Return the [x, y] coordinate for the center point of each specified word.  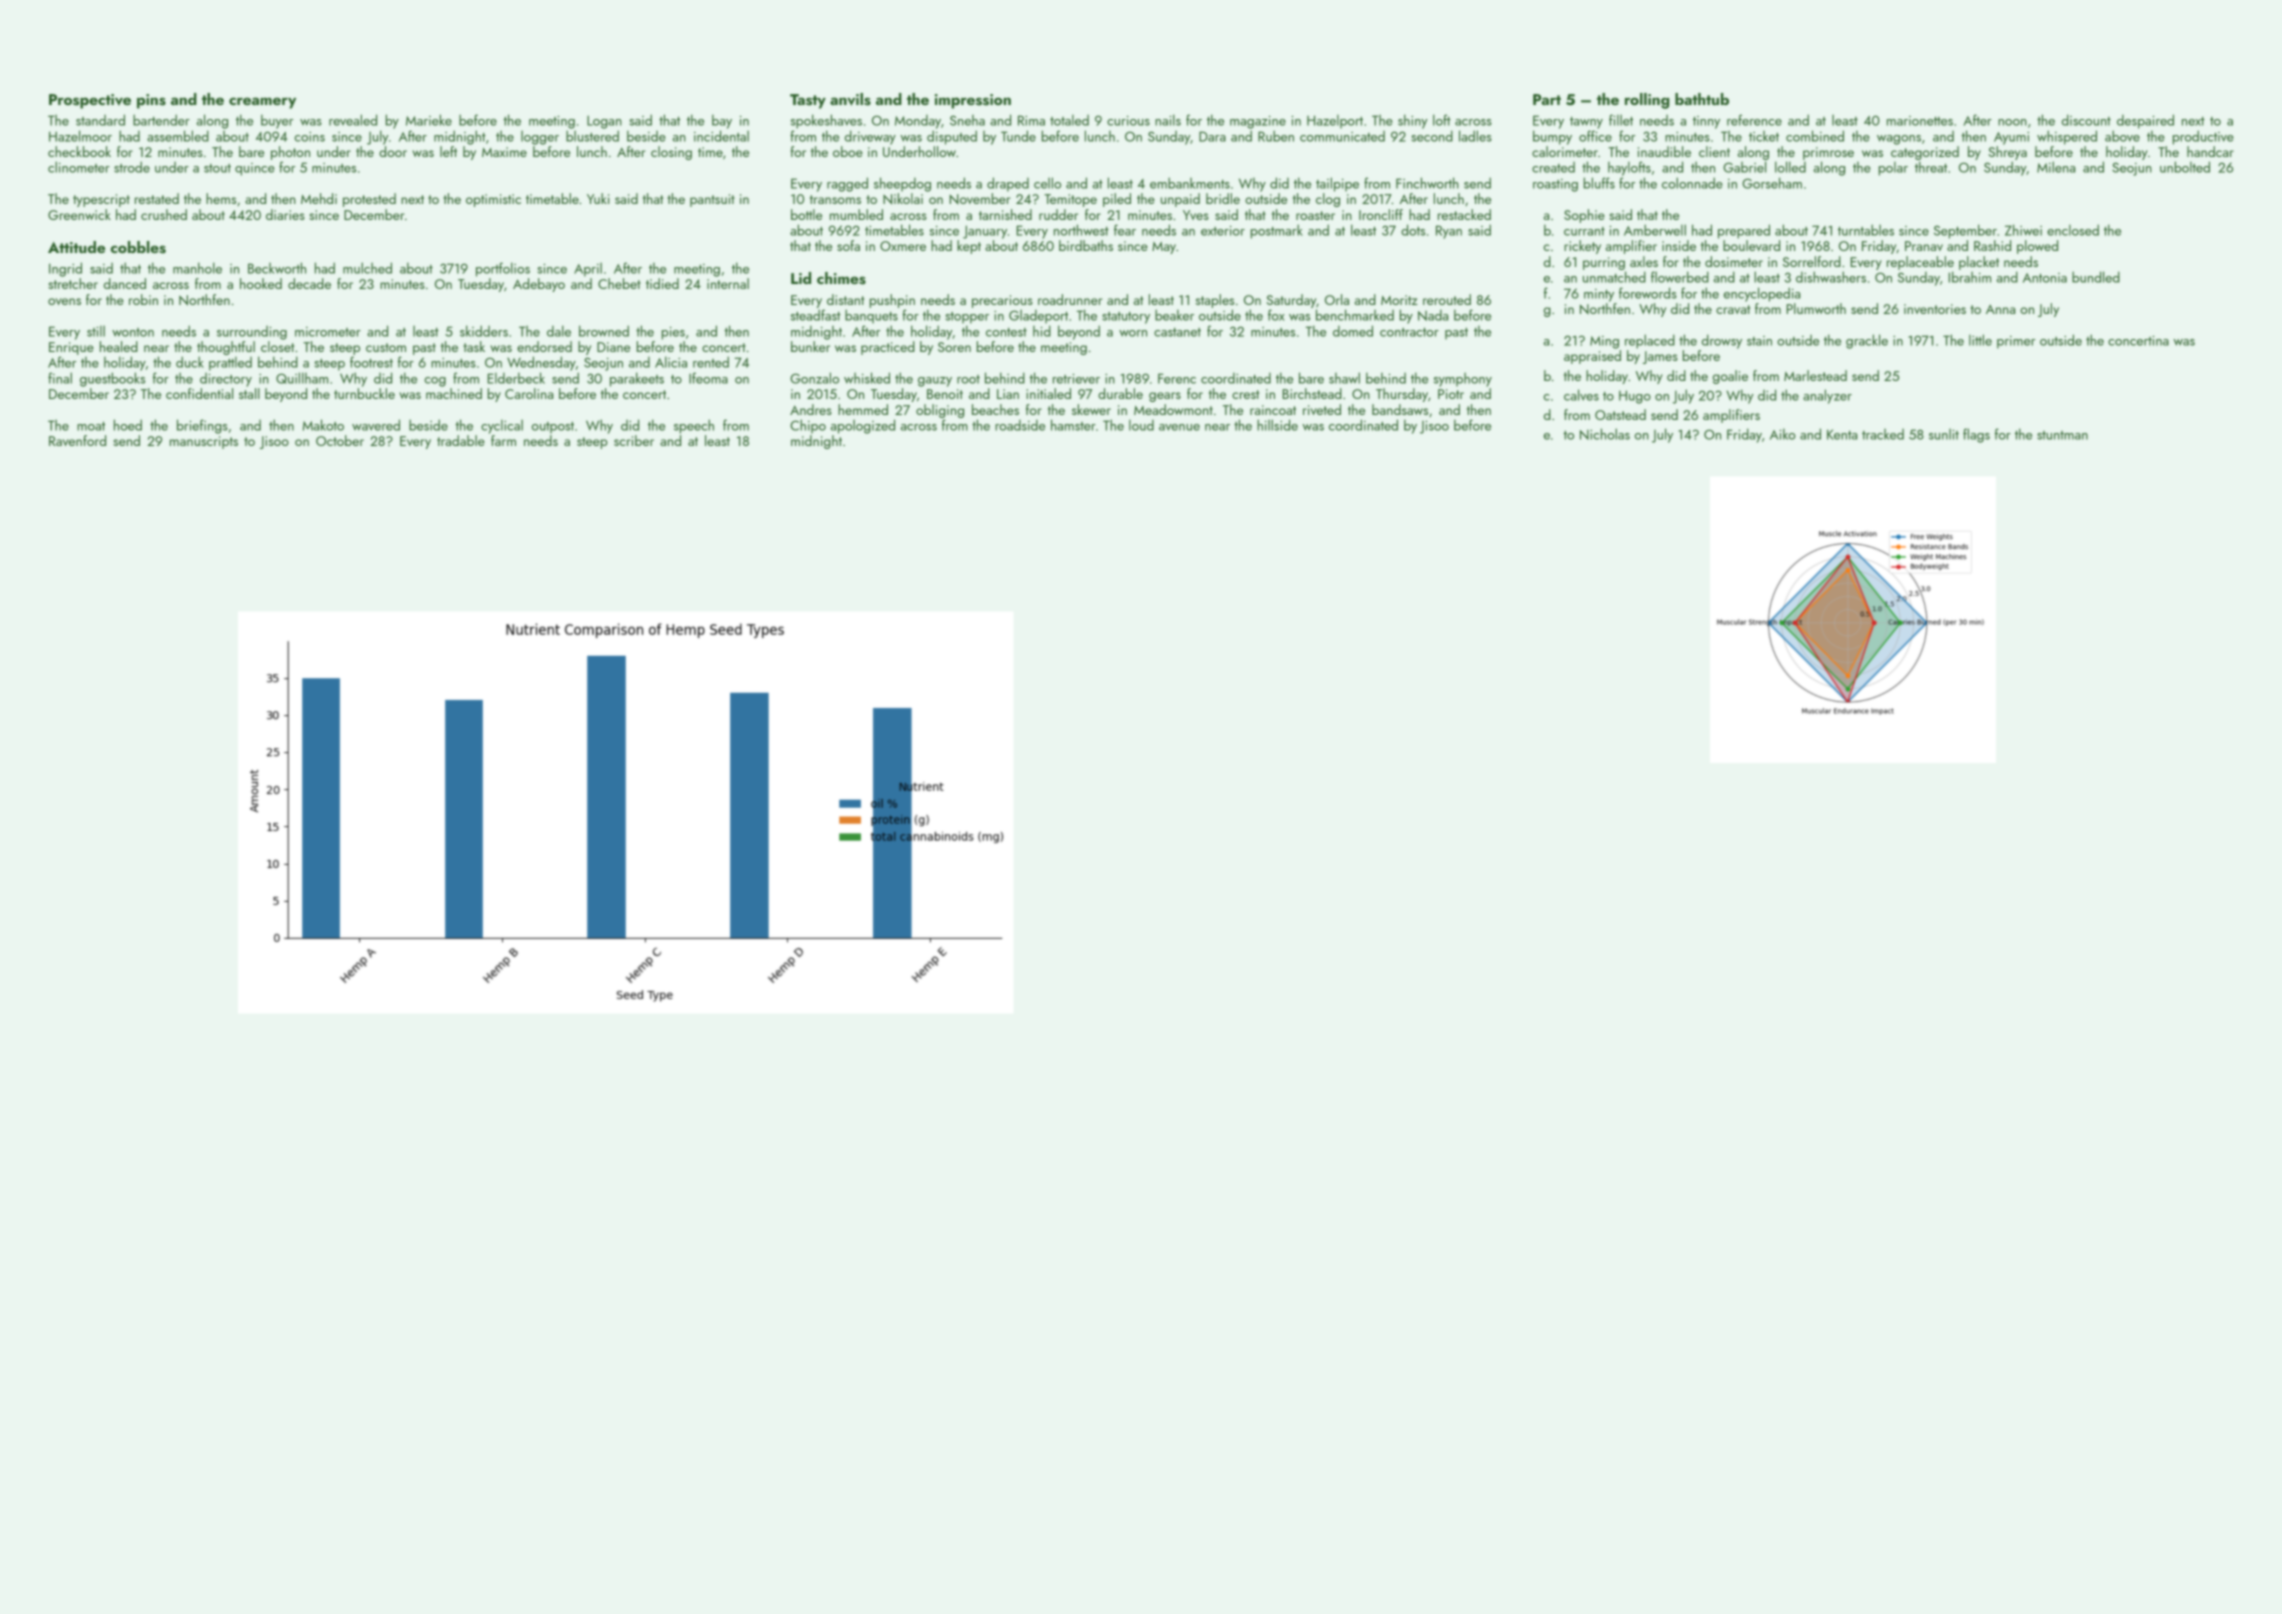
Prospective [90, 101]
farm [503, 440]
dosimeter [1734, 261]
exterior [1223, 231]
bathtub [1702, 99]
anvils [850, 99]
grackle [1867, 341]
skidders [484, 331]
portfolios [503, 269]
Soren [954, 347]
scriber [634, 440]
